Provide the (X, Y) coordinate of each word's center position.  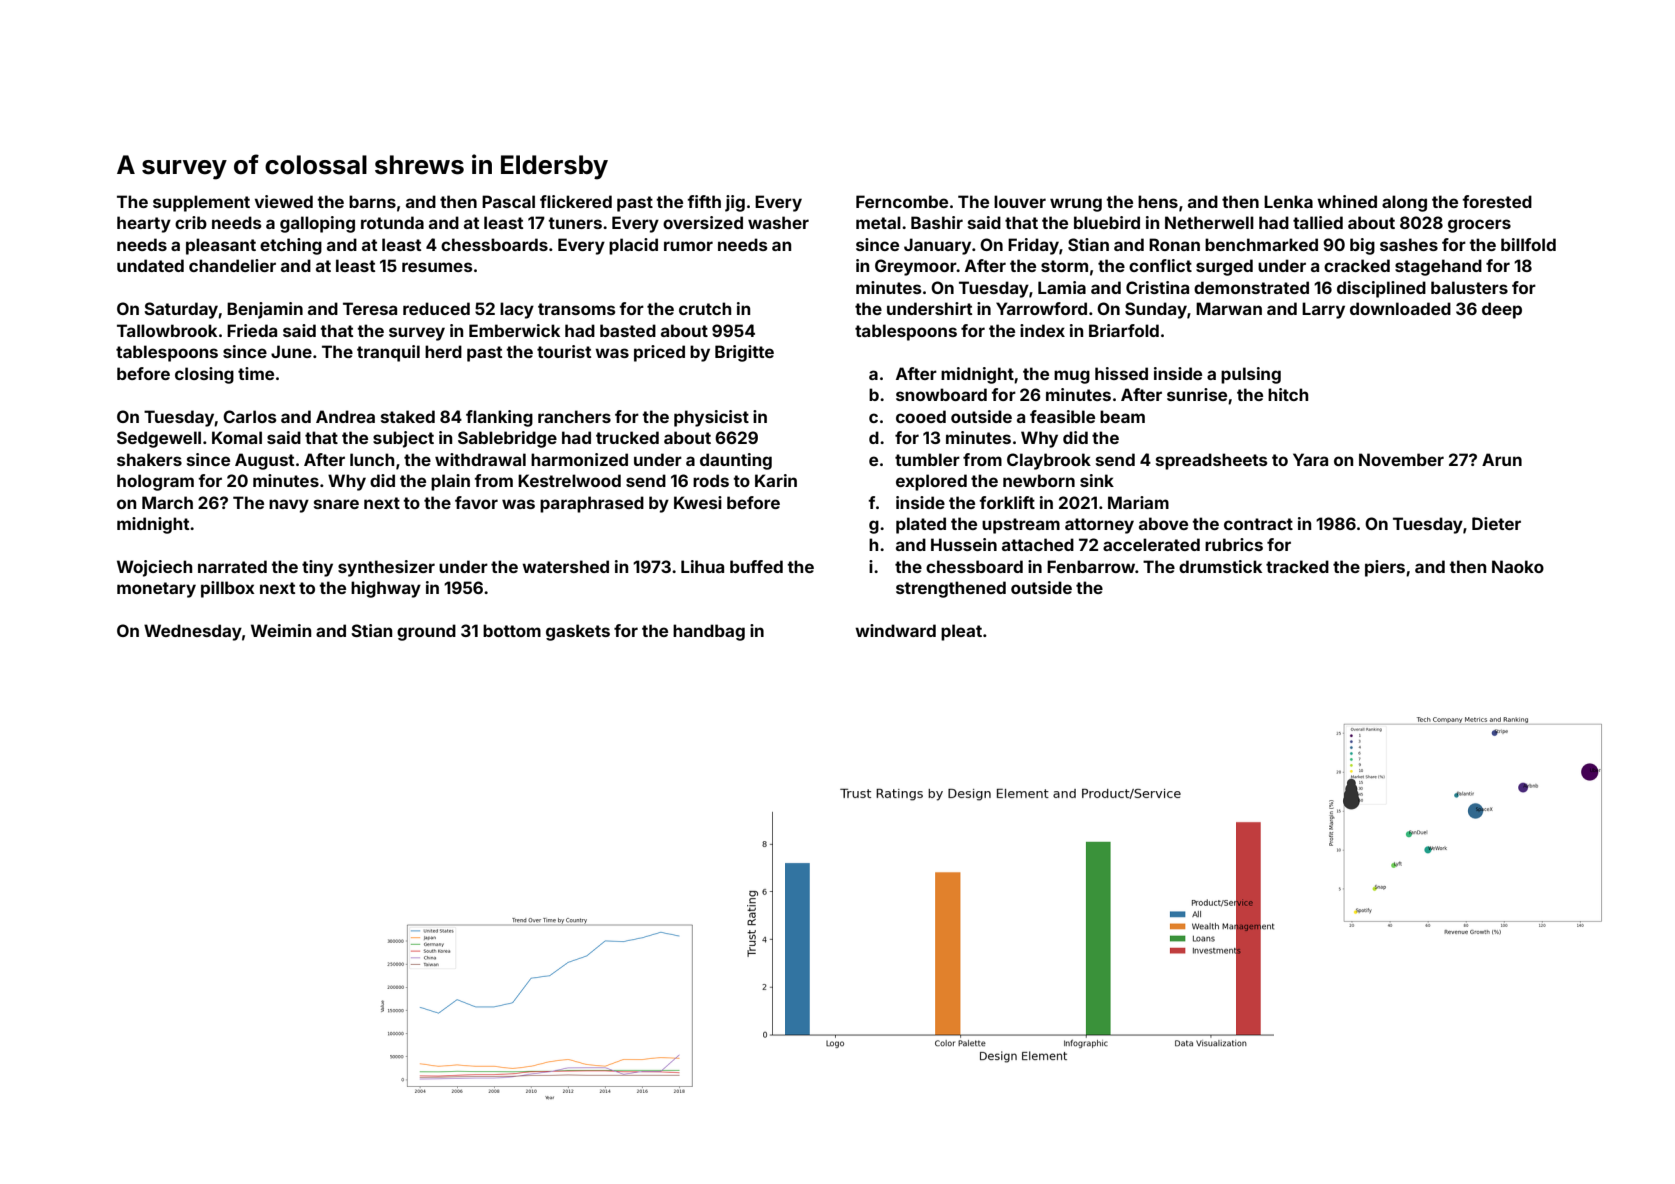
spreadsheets (1212, 461)
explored (931, 482)
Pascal (508, 201)
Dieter (1496, 523)
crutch (705, 308)
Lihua (702, 566)
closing (204, 375)
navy (289, 506)
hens (1158, 201)
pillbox (228, 589)
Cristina (1157, 287)
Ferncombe (902, 201)
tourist (564, 351)
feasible (1062, 416)
